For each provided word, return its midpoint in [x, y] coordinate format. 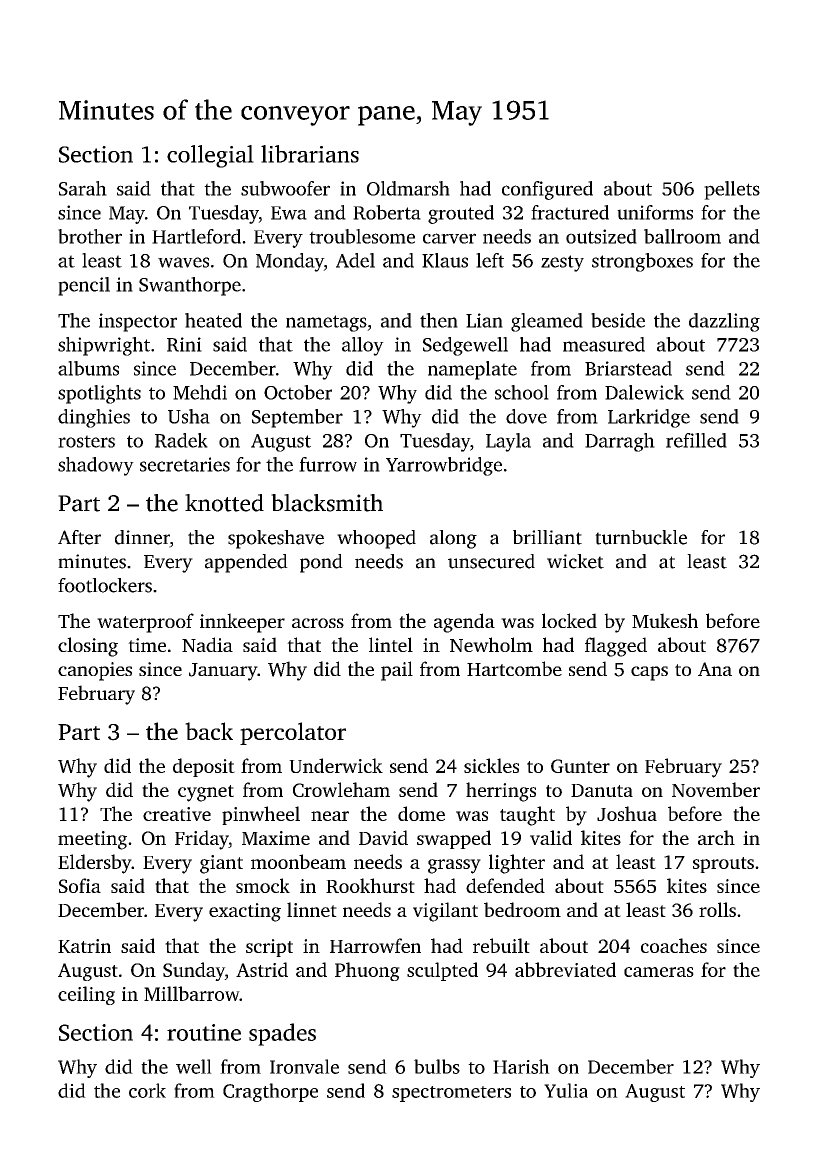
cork [147, 1090]
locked [569, 620]
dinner [142, 538]
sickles [491, 765]
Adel [355, 260]
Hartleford [196, 236]
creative [177, 814]
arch [716, 837]
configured [547, 190]
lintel [391, 644]
